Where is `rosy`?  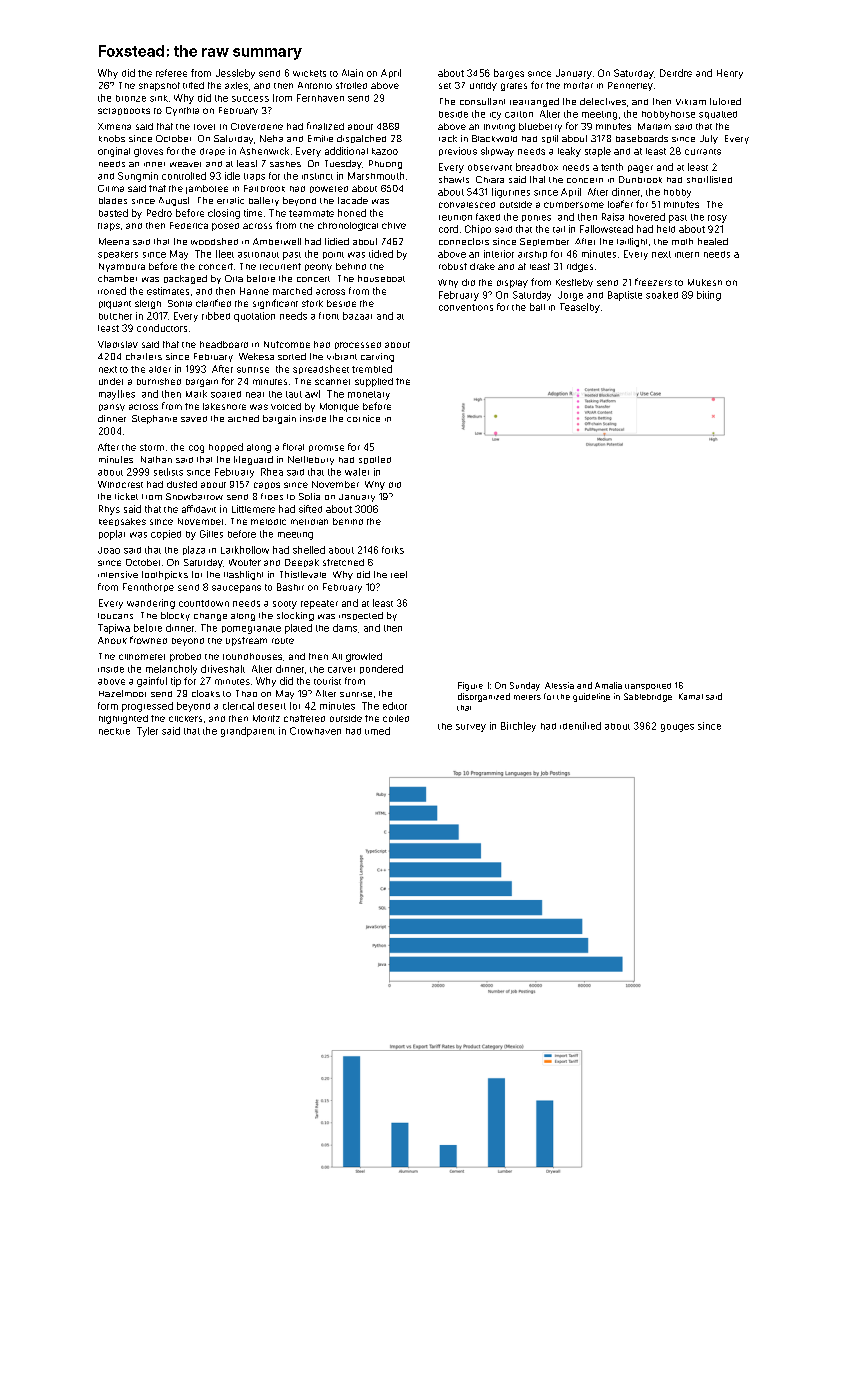 rosy is located at coordinates (717, 219).
